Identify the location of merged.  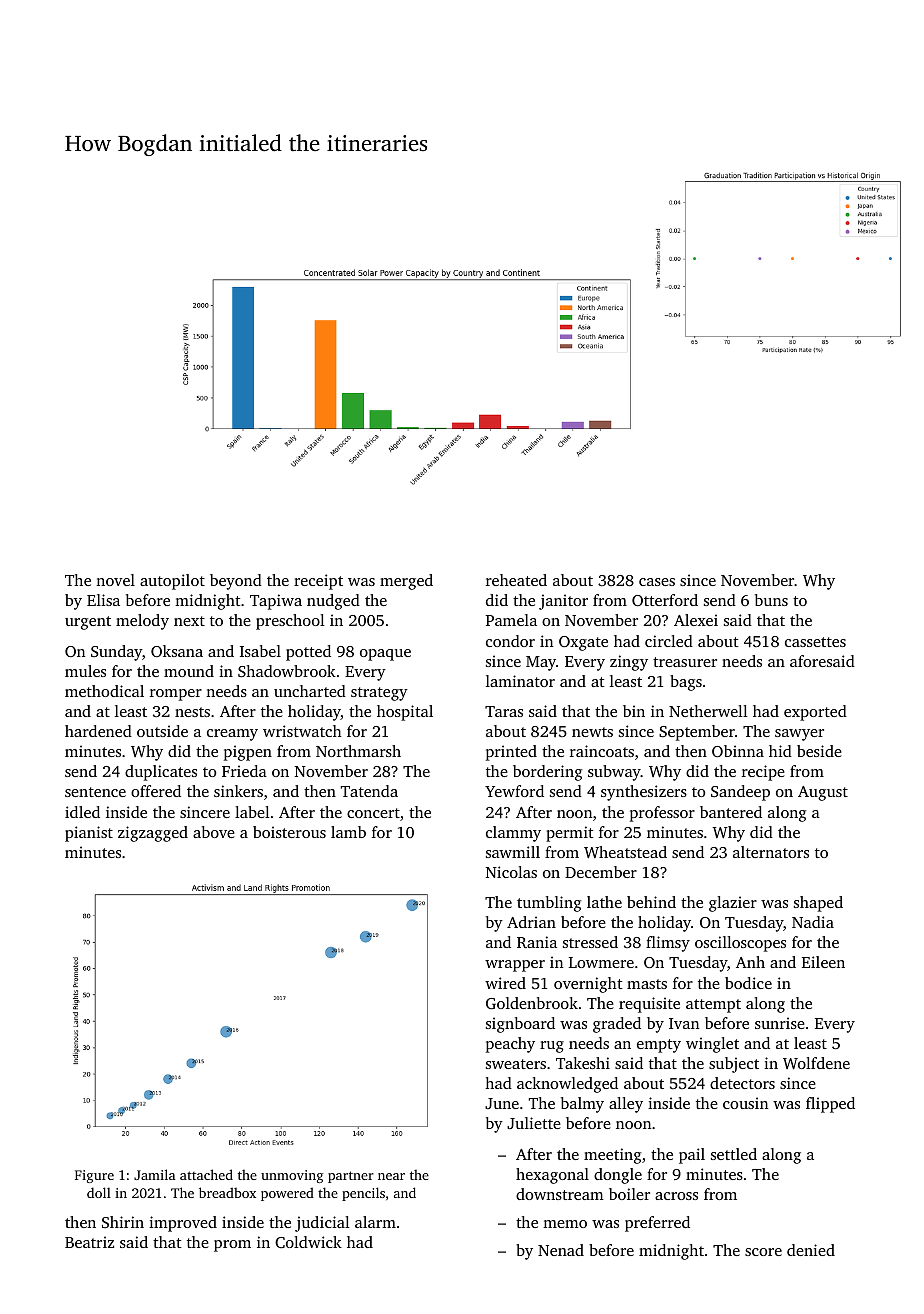
(406, 582).
